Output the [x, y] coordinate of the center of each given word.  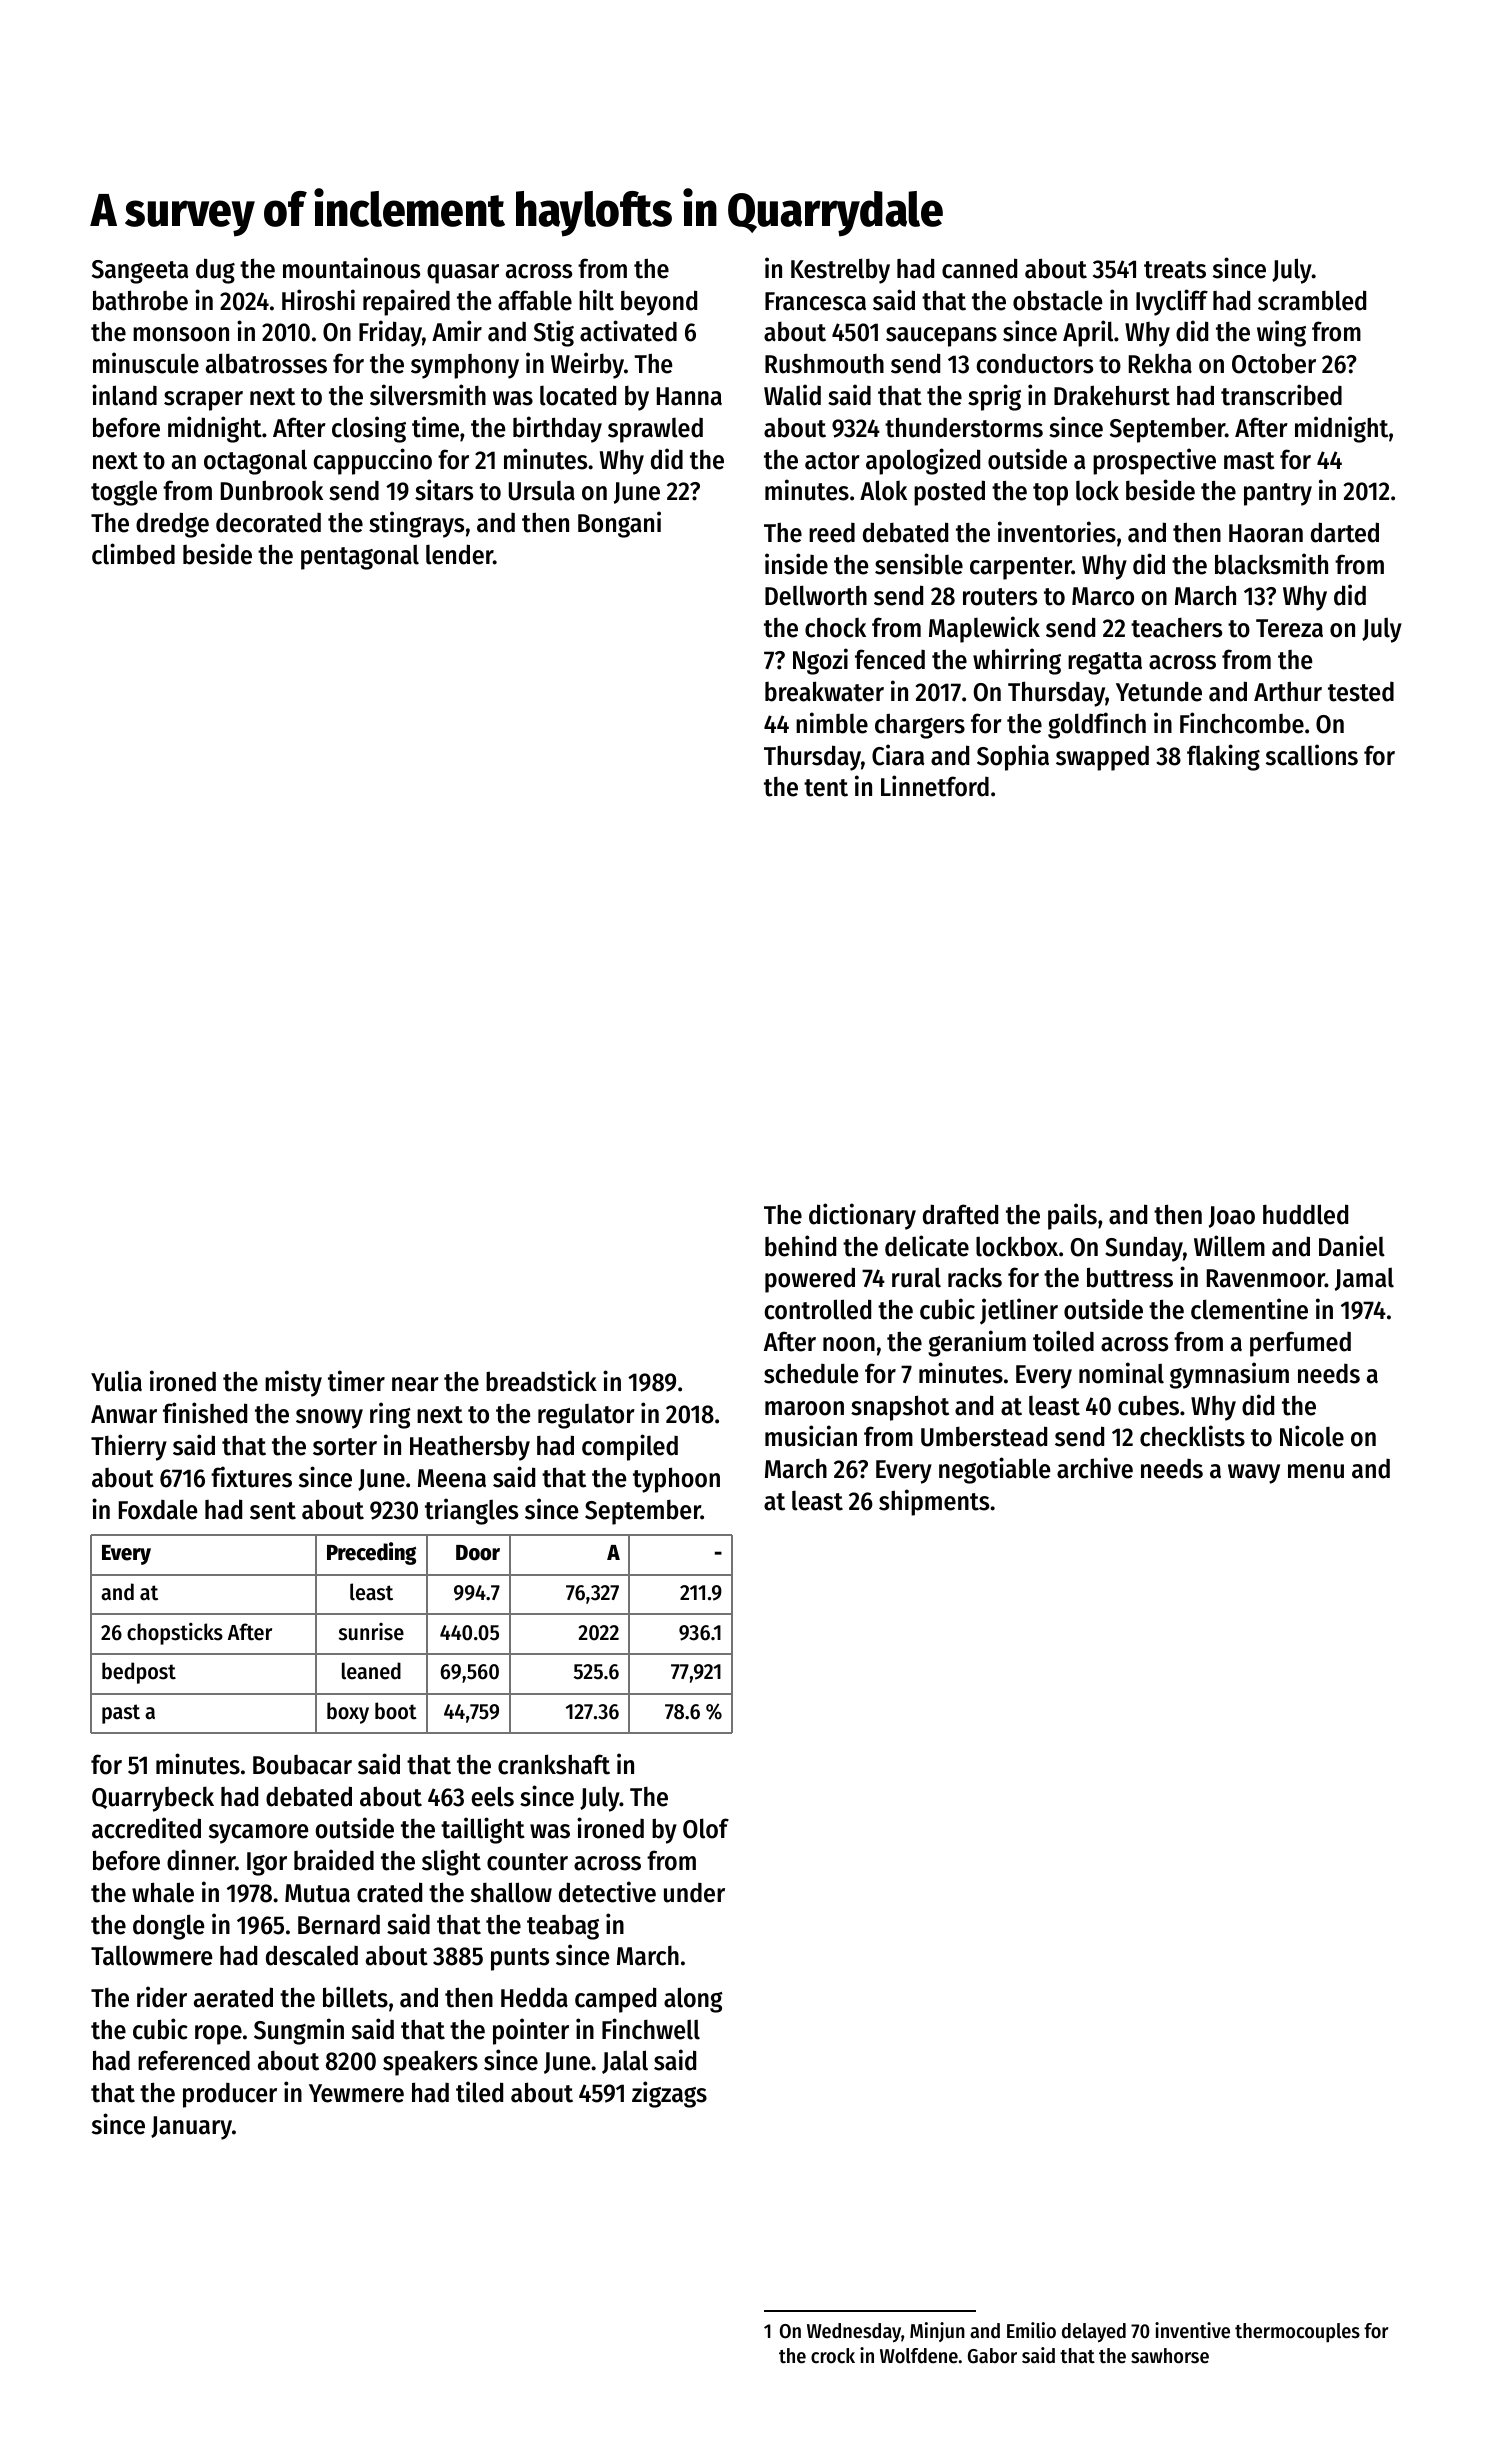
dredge [172, 525]
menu [1316, 1471]
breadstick [541, 1381]
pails [1072, 1216]
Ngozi [820, 661]
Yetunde [1159, 691]
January [191, 2128]
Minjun [937, 2332]
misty [293, 1383]
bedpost [139, 1673]
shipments [934, 1502]
